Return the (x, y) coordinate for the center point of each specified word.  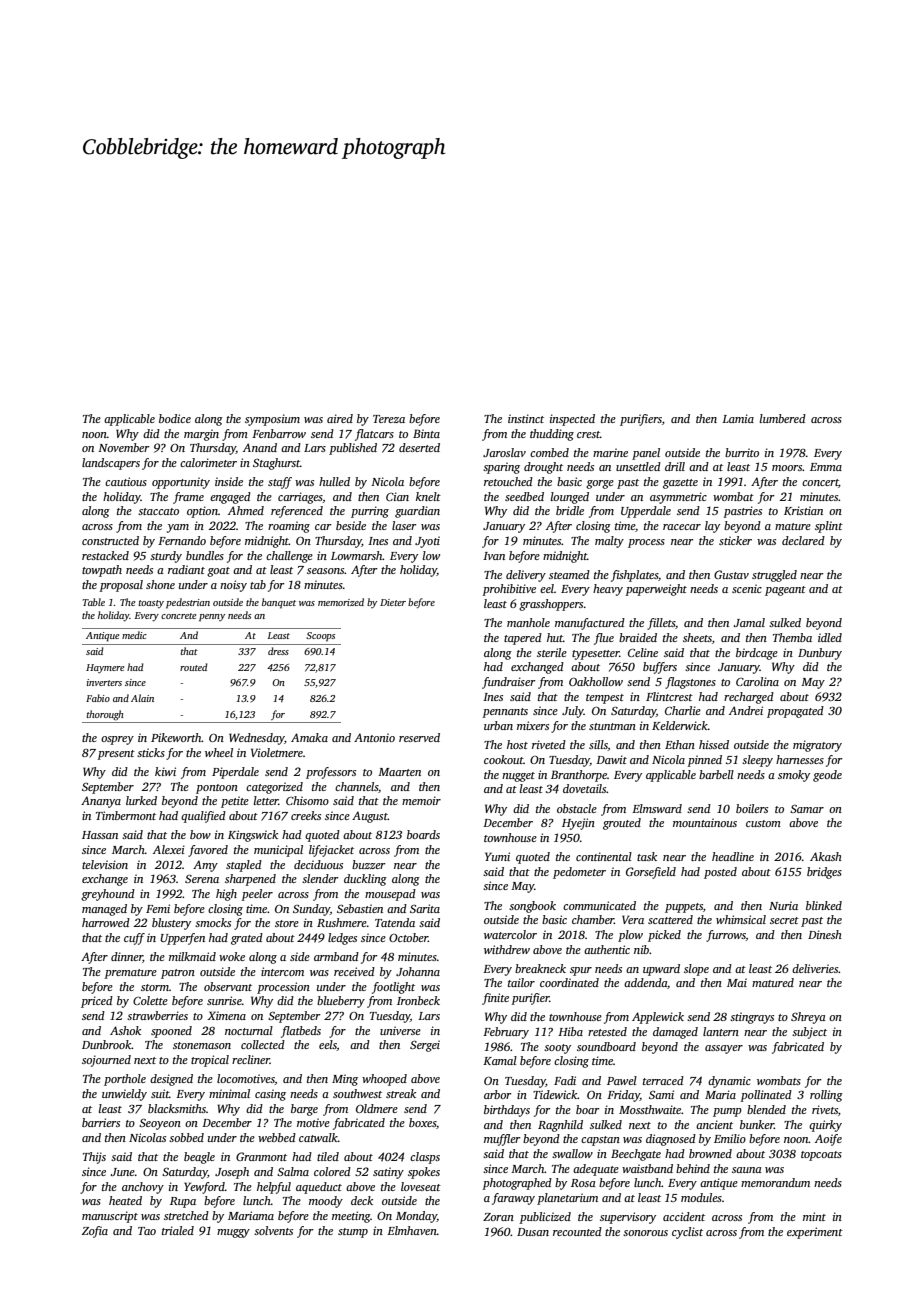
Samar (807, 809)
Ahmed (246, 510)
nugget (518, 777)
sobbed (186, 1137)
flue (604, 639)
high (226, 895)
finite (495, 999)
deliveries (815, 968)
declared (803, 540)
